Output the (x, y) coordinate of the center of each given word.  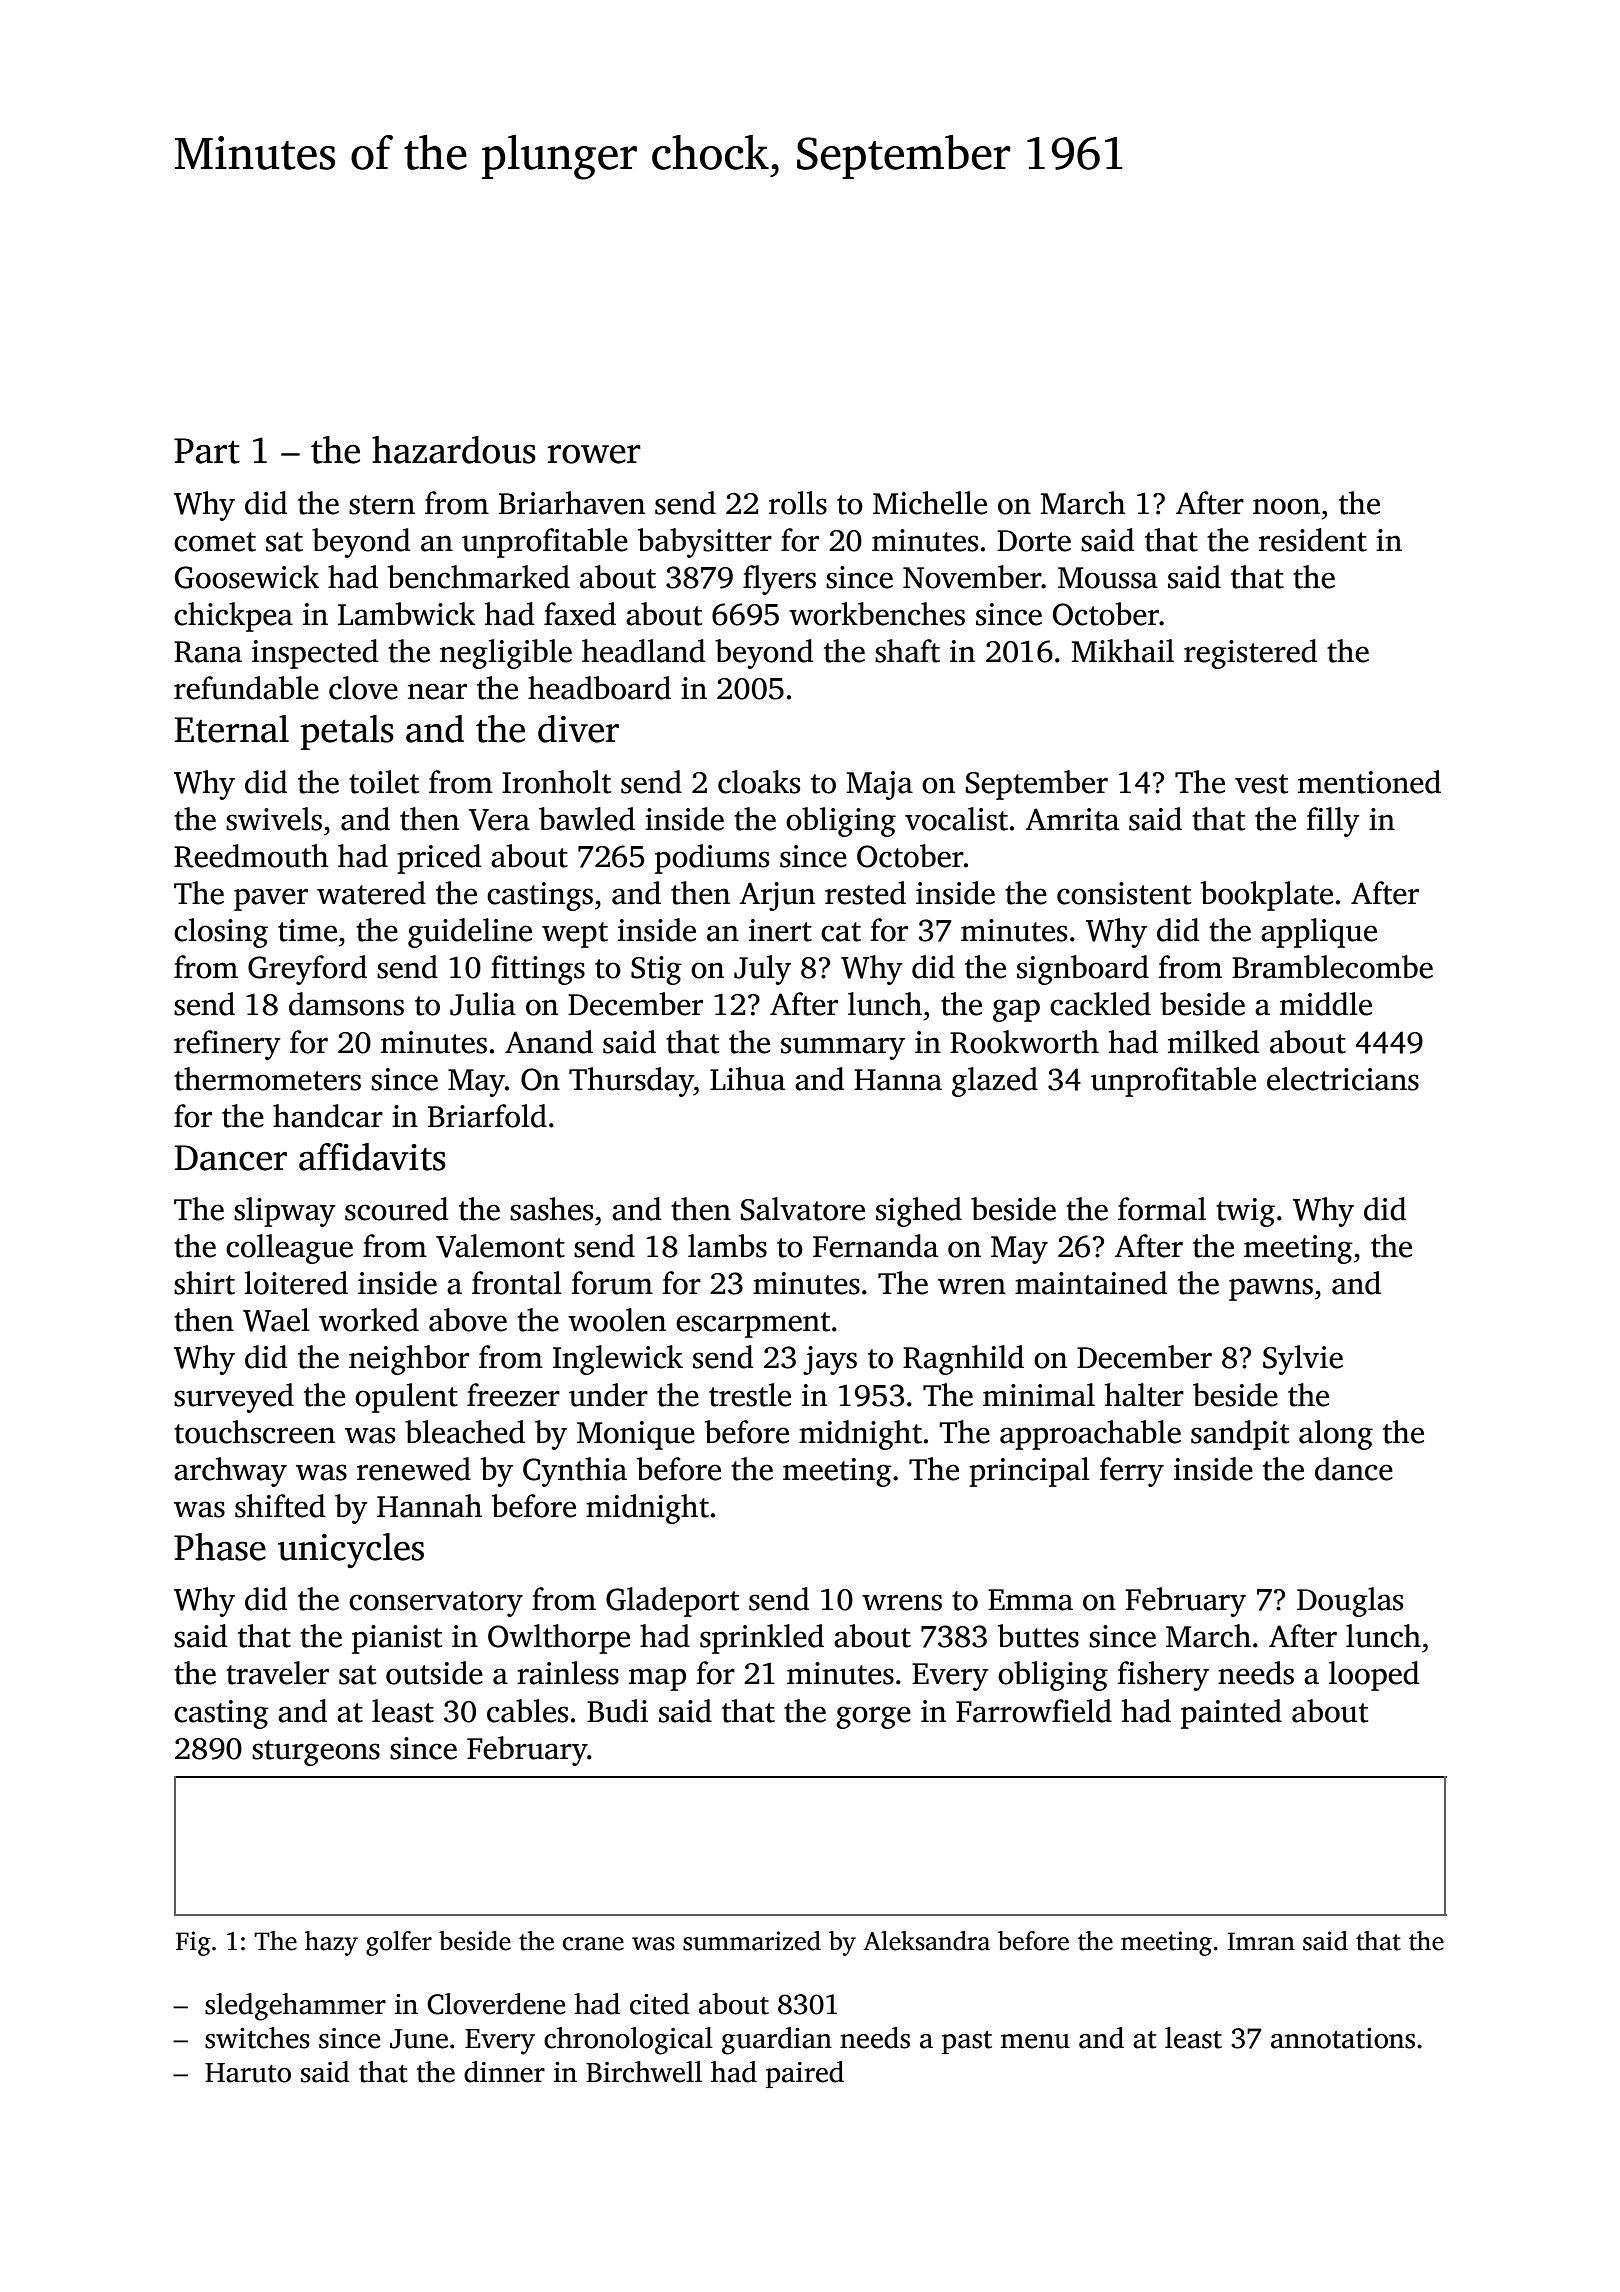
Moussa (1108, 578)
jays (830, 1360)
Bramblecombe (1332, 967)
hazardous (454, 450)
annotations (1343, 2038)
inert (780, 930)
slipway (285, 1212)
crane (593, 1944)
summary (843, 1048)
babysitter (705, 543)
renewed (414, 1469)
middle (1326, 1004)
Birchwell (644, 2072)
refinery (227, 1045)
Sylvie (1303, 1360)
